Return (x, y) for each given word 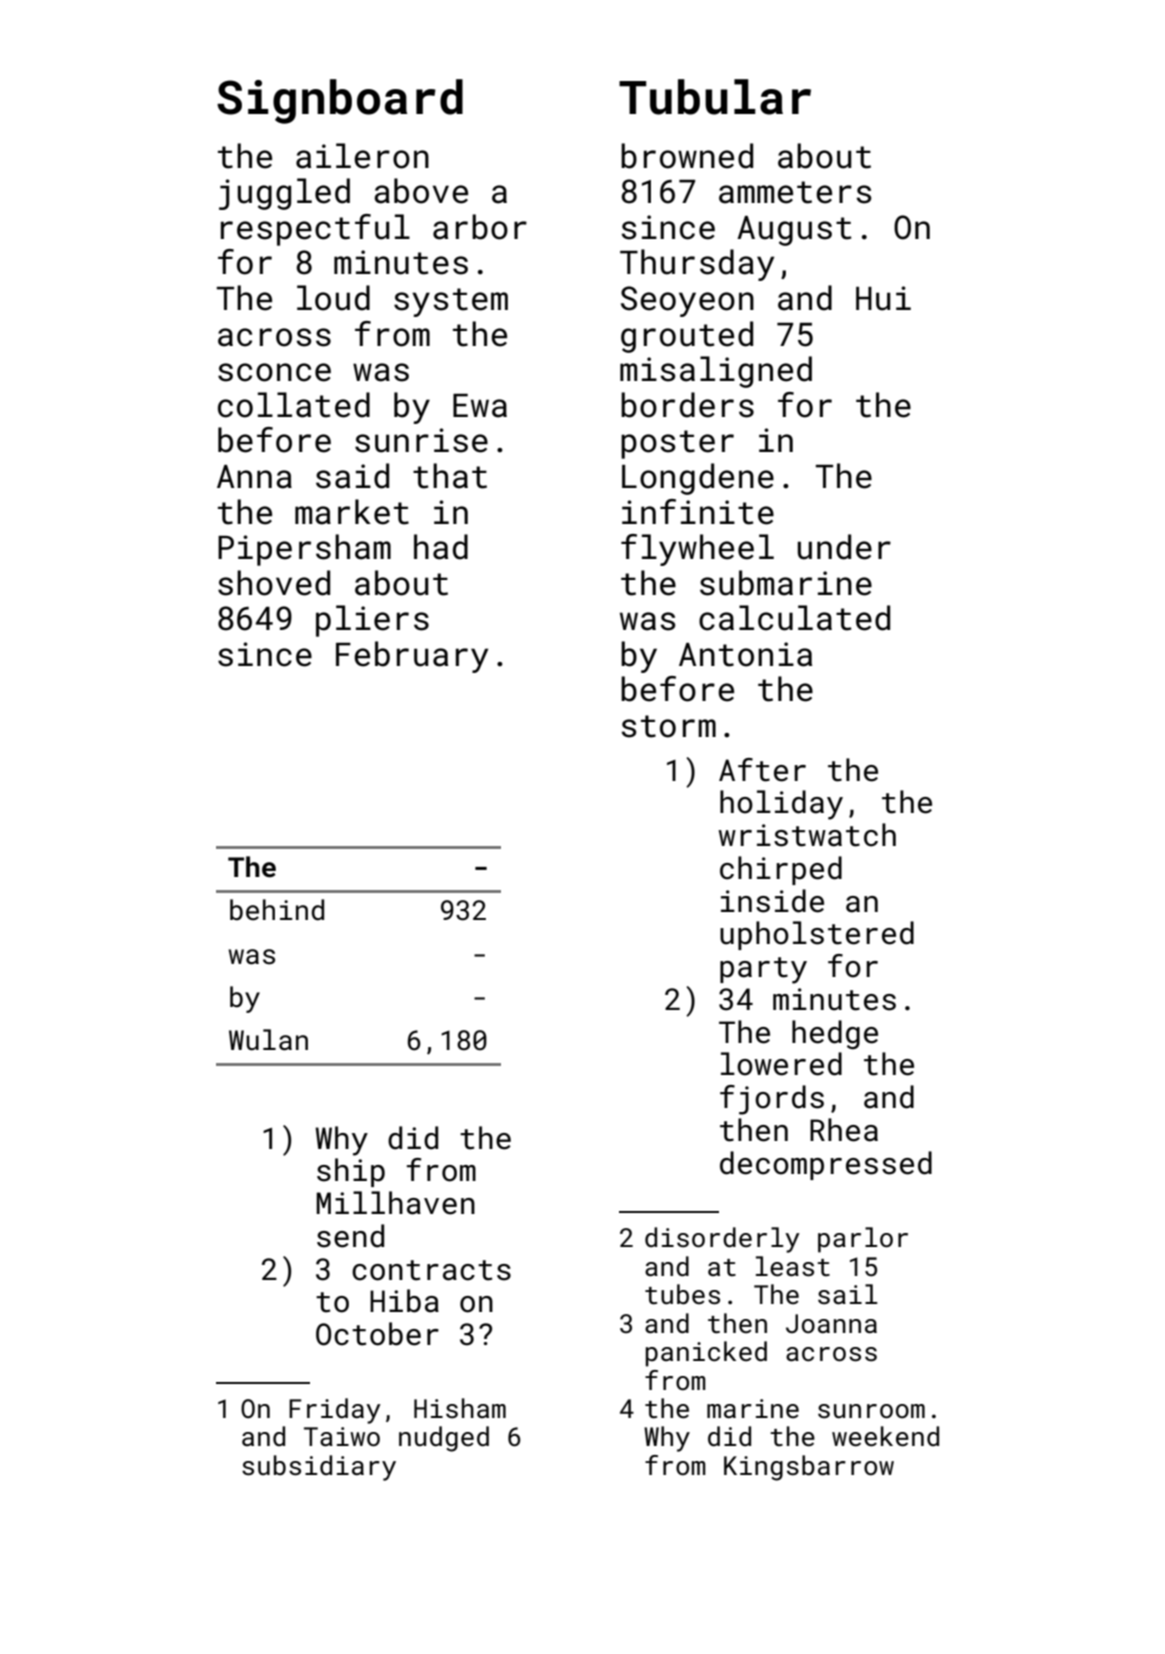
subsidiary (319, 1468)
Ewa (480, 406)
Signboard (340, 101)
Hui (883, 298)
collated (294, 405)
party (763, 970)
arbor (480, 227)
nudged (444, 1439)
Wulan (268, 1040)
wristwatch (807, 835)
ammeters (795, 192)
